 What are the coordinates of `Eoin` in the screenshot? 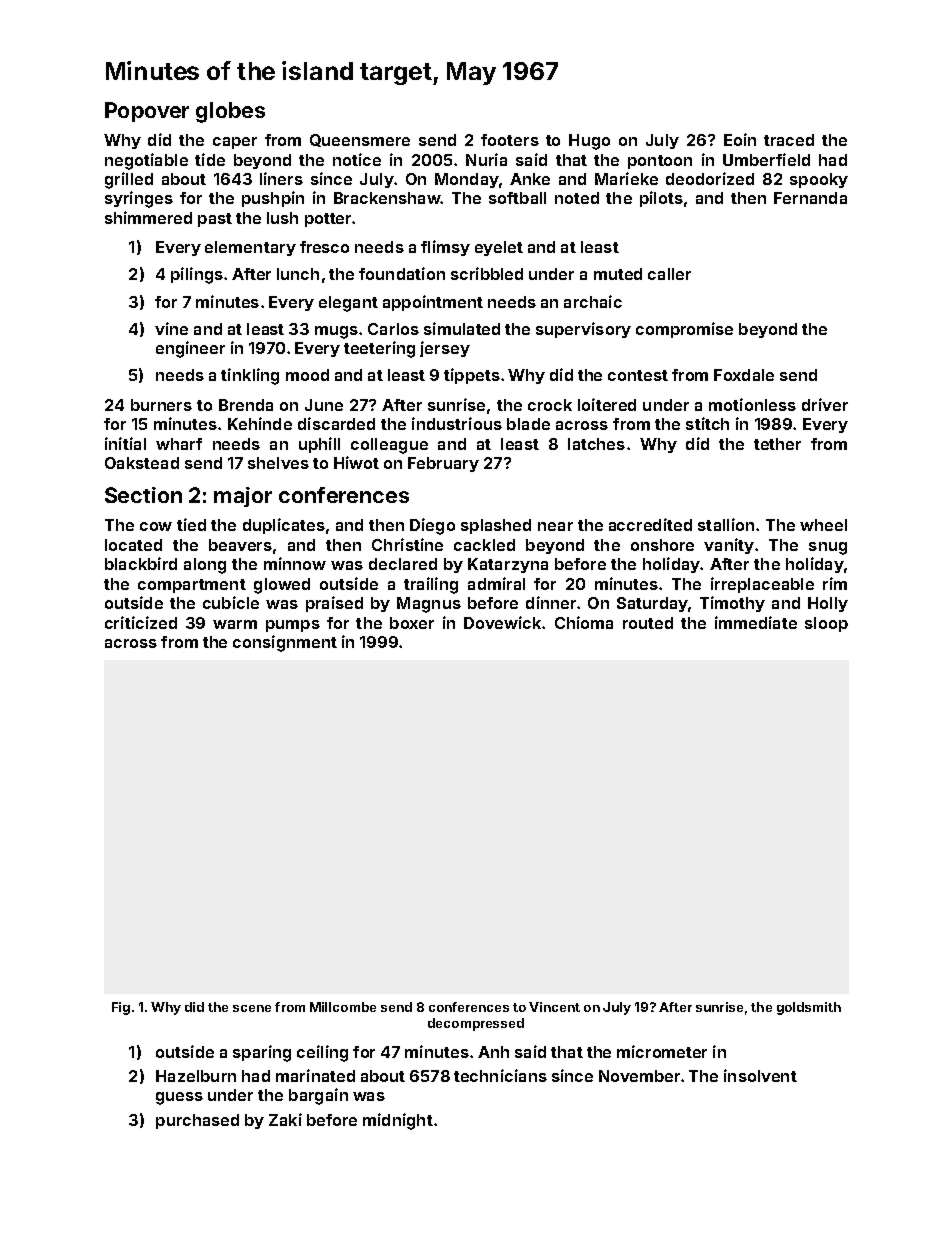 It's located at (740, 139).
